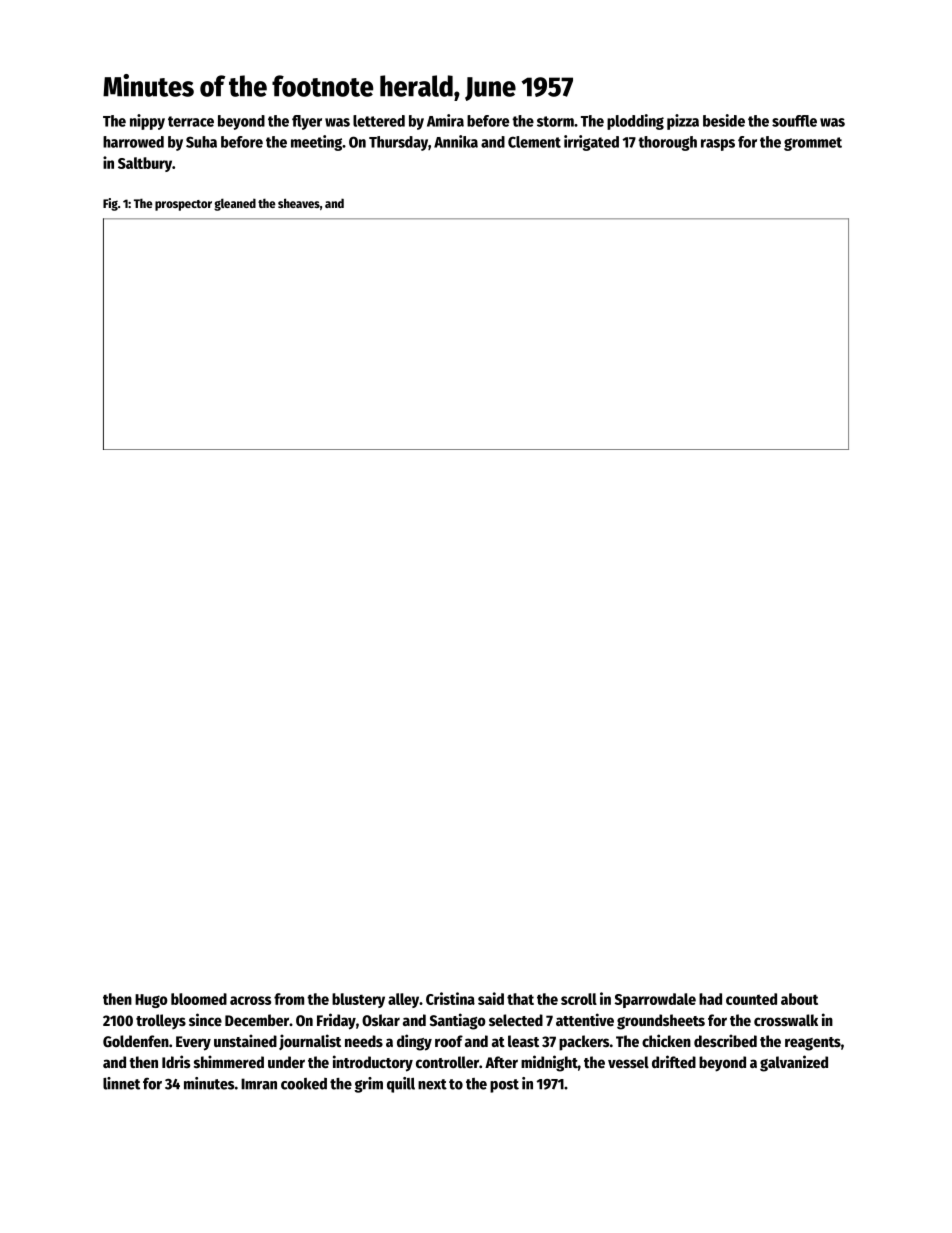  What do you see at coordinates (718, 145) in the screenshot?
I see `rasps` at bounding box center [718, 145].
